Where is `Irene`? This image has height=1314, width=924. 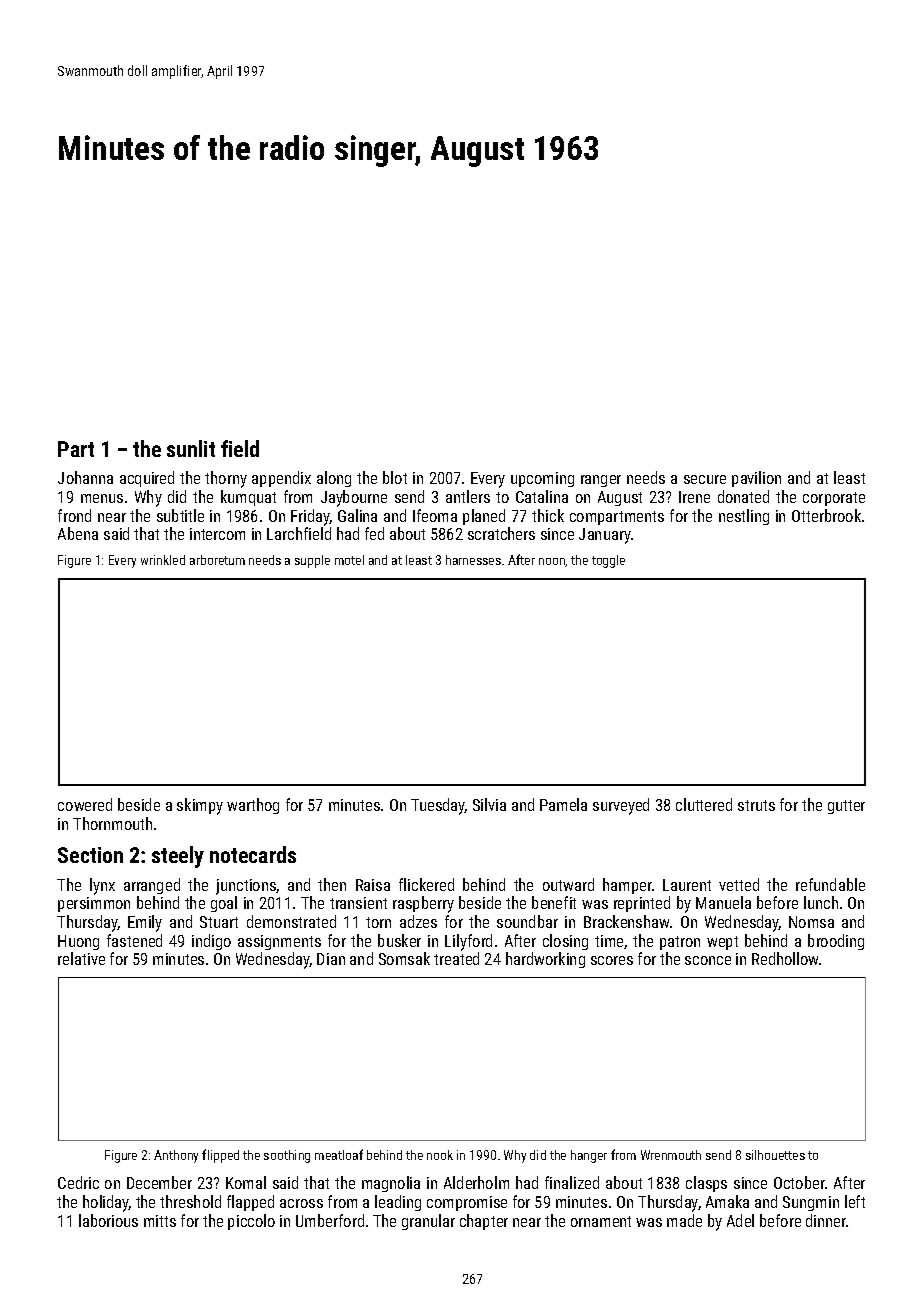 Irene is located at coordinates (694, 497).
